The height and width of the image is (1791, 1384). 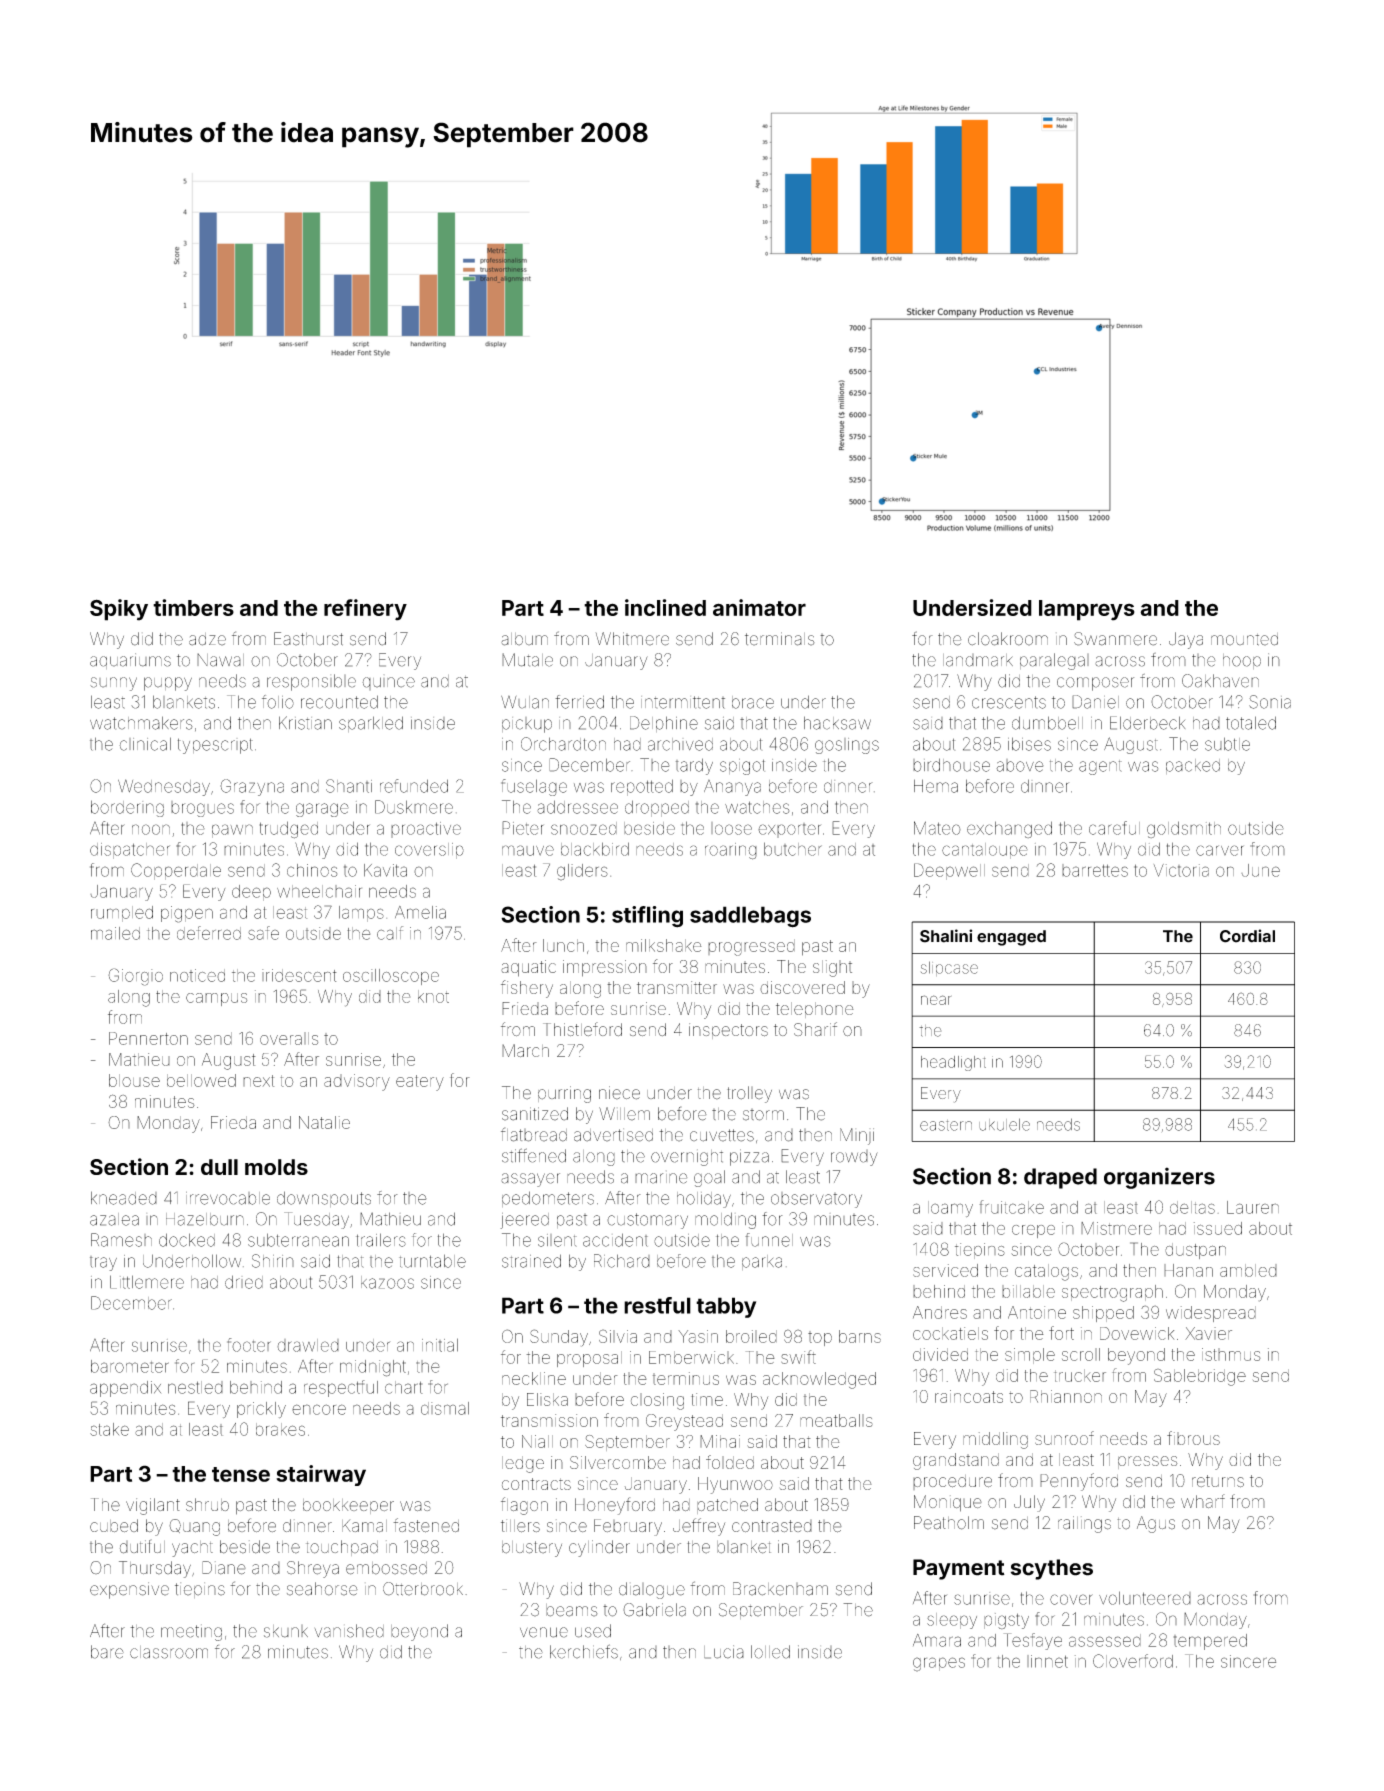 What do you see at coordinates (1248, 1270) in the image?
I see `ambled` at bounding box center [1248, 1270].
